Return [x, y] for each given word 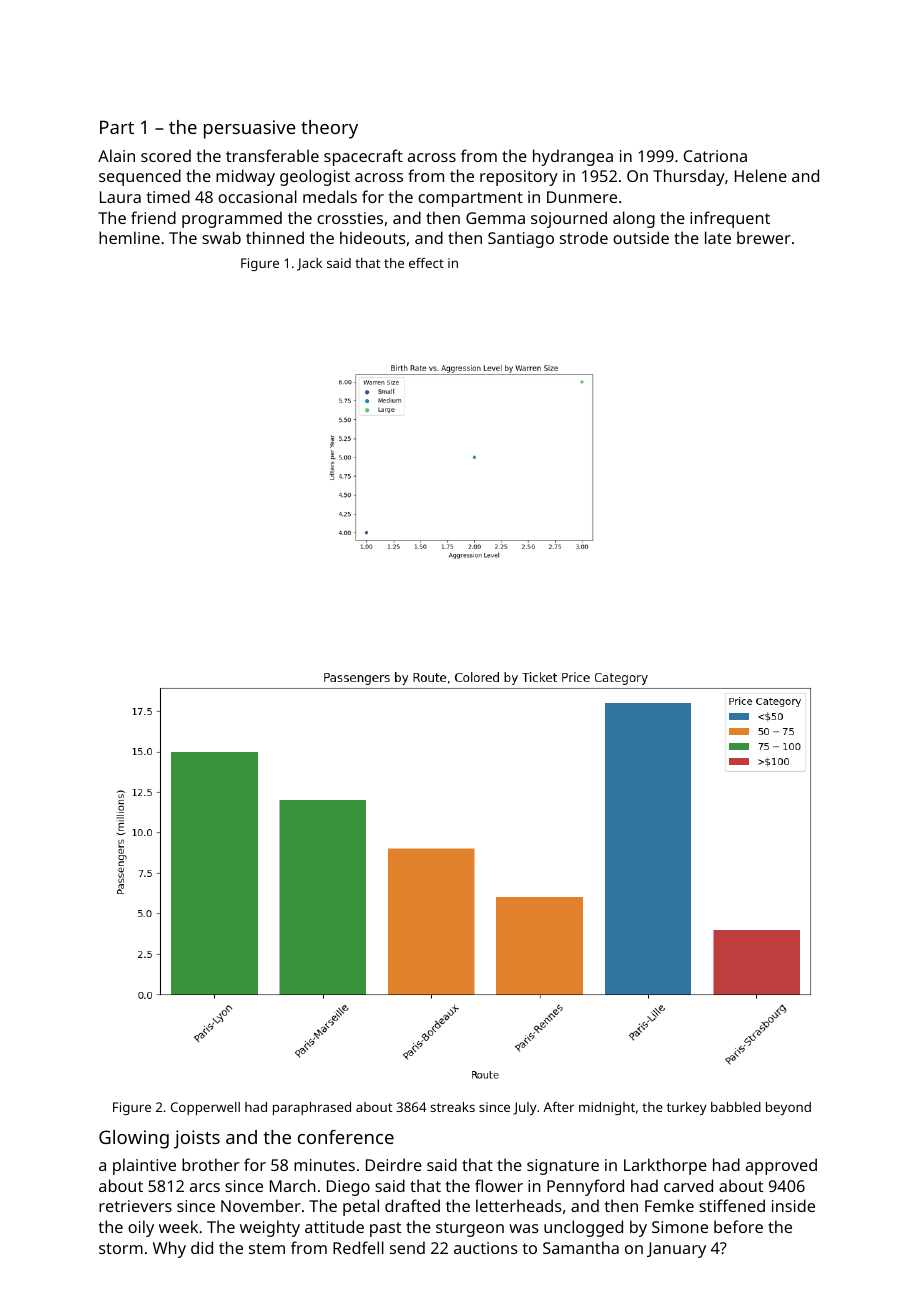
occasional [257, 196]
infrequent [730, 219]
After [558, 1107]
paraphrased [312, 1108]
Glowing [134, 1139]
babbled [736, 1107]
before [738, 1226]
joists [197, 1139]
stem [267, 1248]
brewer [764, 237]
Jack [309, 264]
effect [426, 263]
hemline [129, 237]
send [407, 1247]
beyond [788, 1108]
